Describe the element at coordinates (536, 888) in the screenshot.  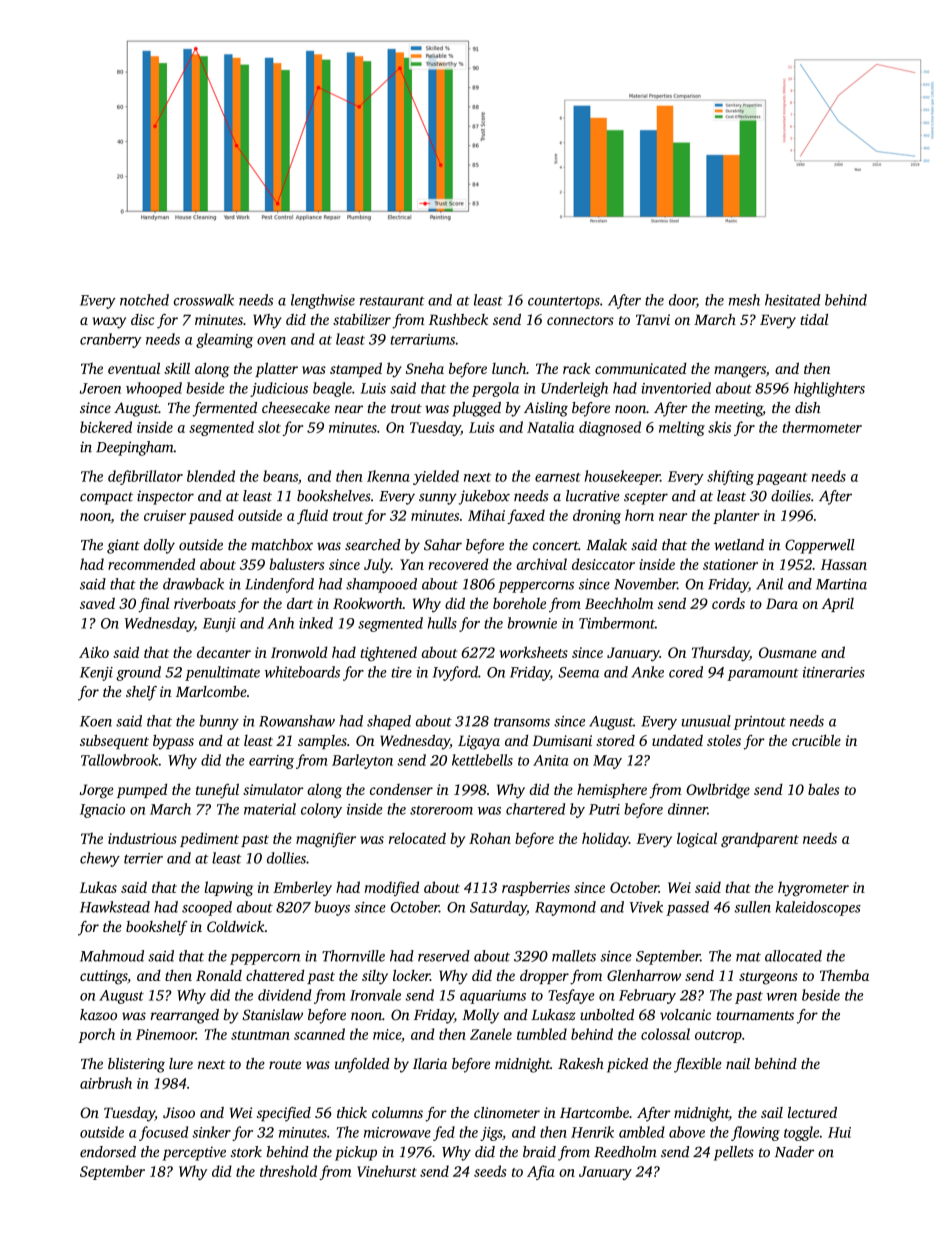
I see `raspberries` at that location.
